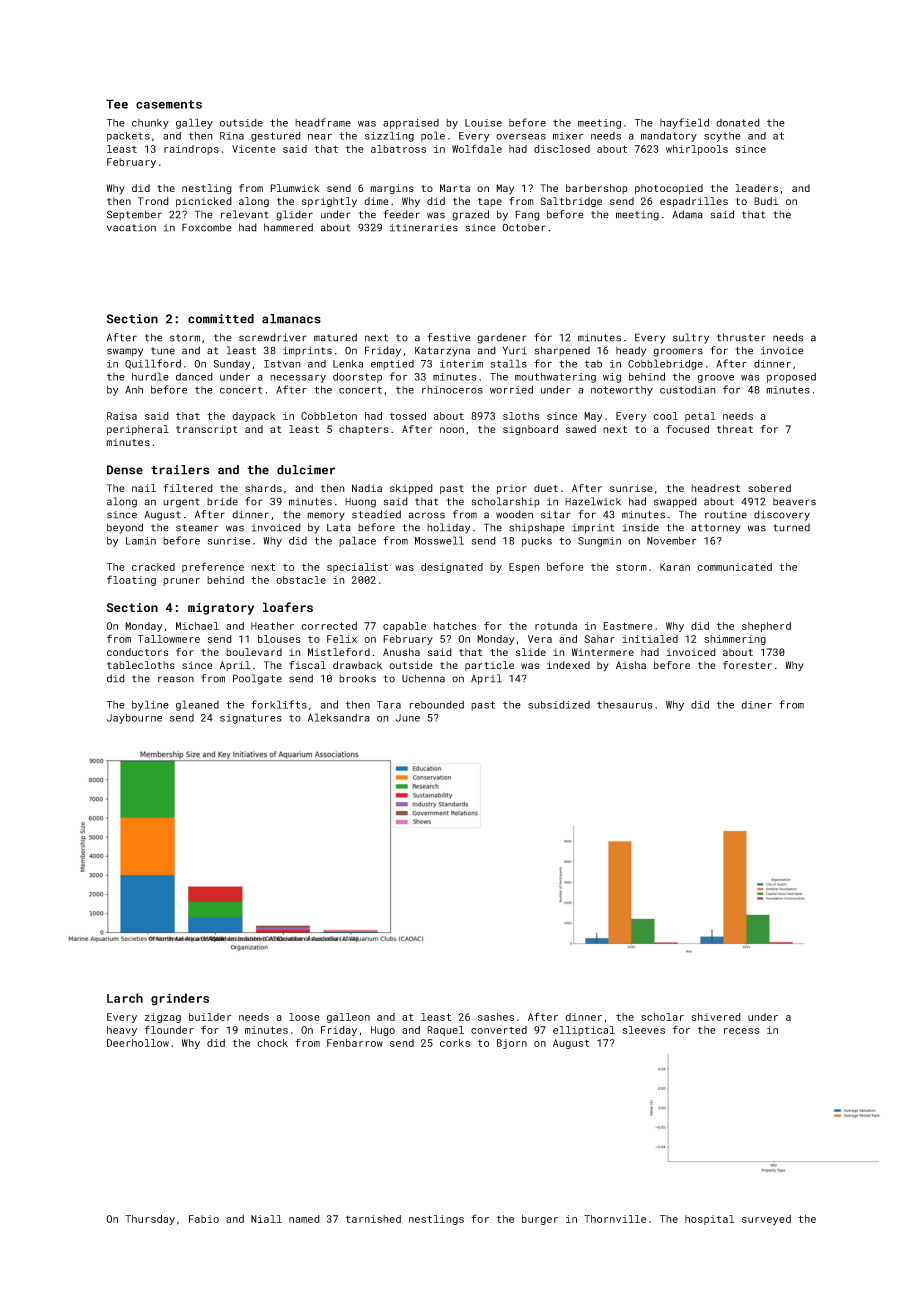  What do you see at coordinates (716, 1017) in the document?
I see `shivered` at bounding box center [716, 1017].
